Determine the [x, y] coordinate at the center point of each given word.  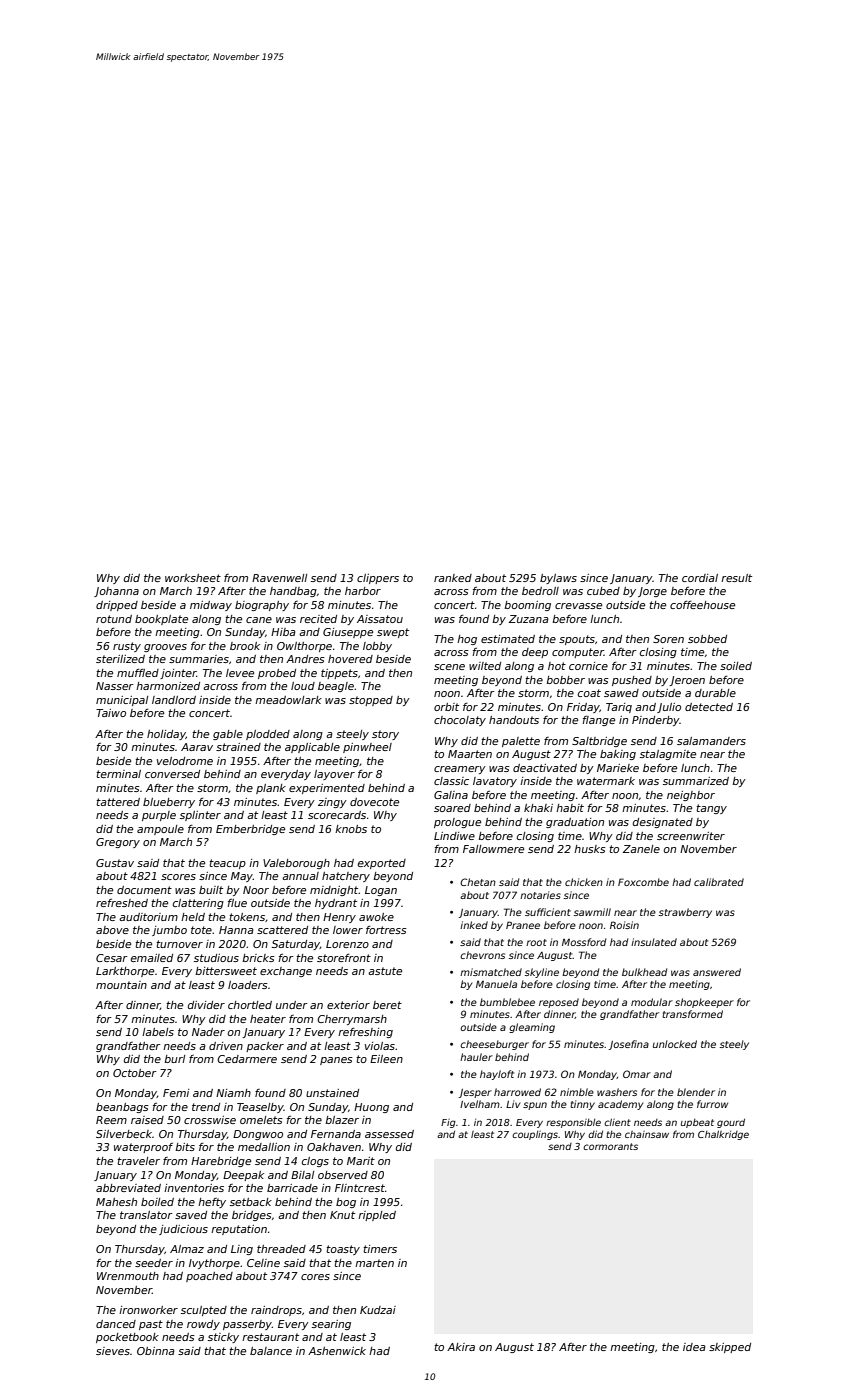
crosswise [210, 1120]
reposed [559, 1003]
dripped [117, 606]
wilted [485, 666]
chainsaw [647, 1134]
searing [331, 1325]
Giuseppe [348, 633]
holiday [166, 735]
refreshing [365, 1033]
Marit [361, 1161]
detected [709, 707]
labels [158, 1032]
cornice [588, 666]
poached [209, 1277]
